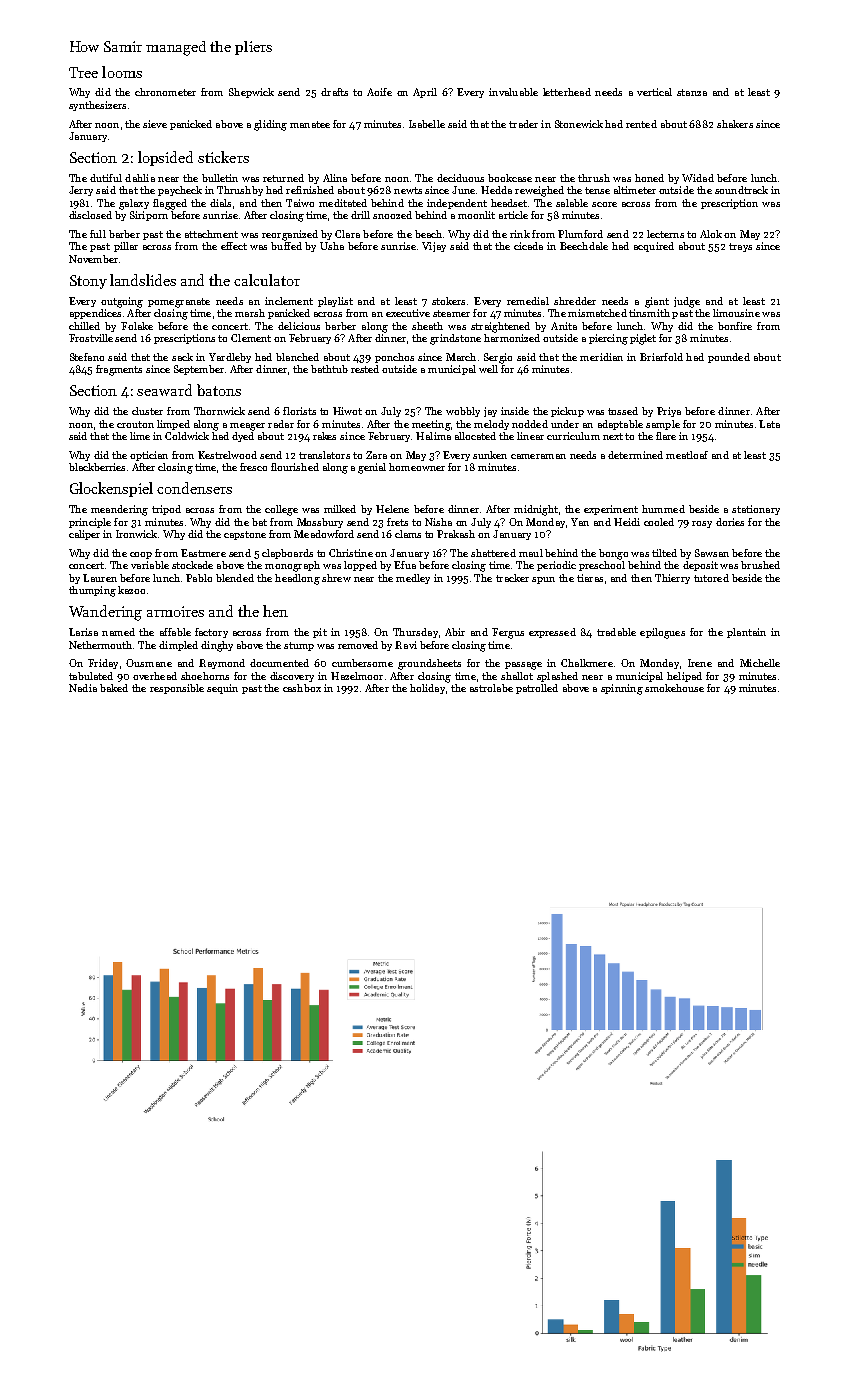  Describe the element at coordinates (334, 92) in the image. I see `drafts` at that location.
